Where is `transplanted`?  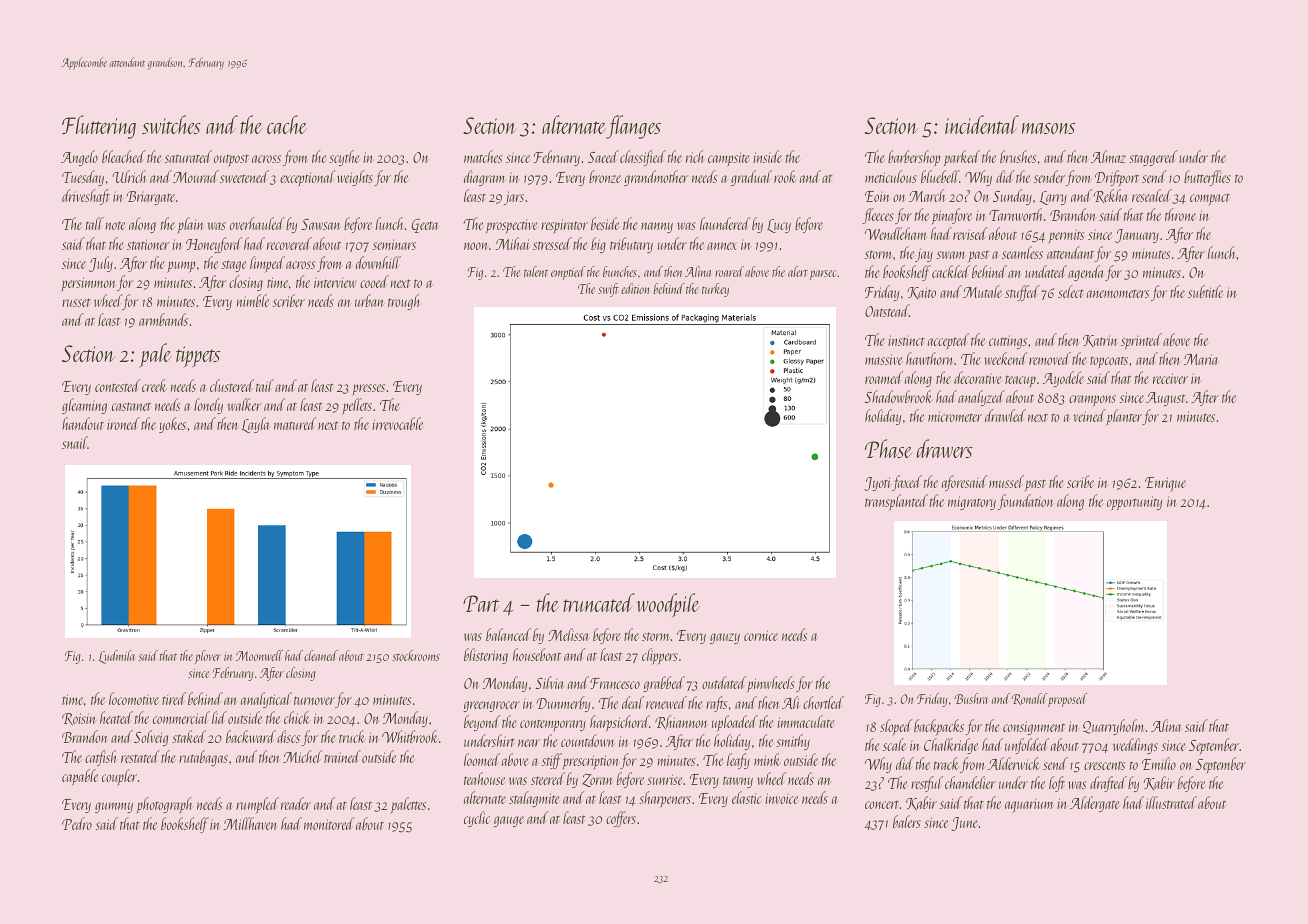
transplanted is located at coordinates (896, 502).
